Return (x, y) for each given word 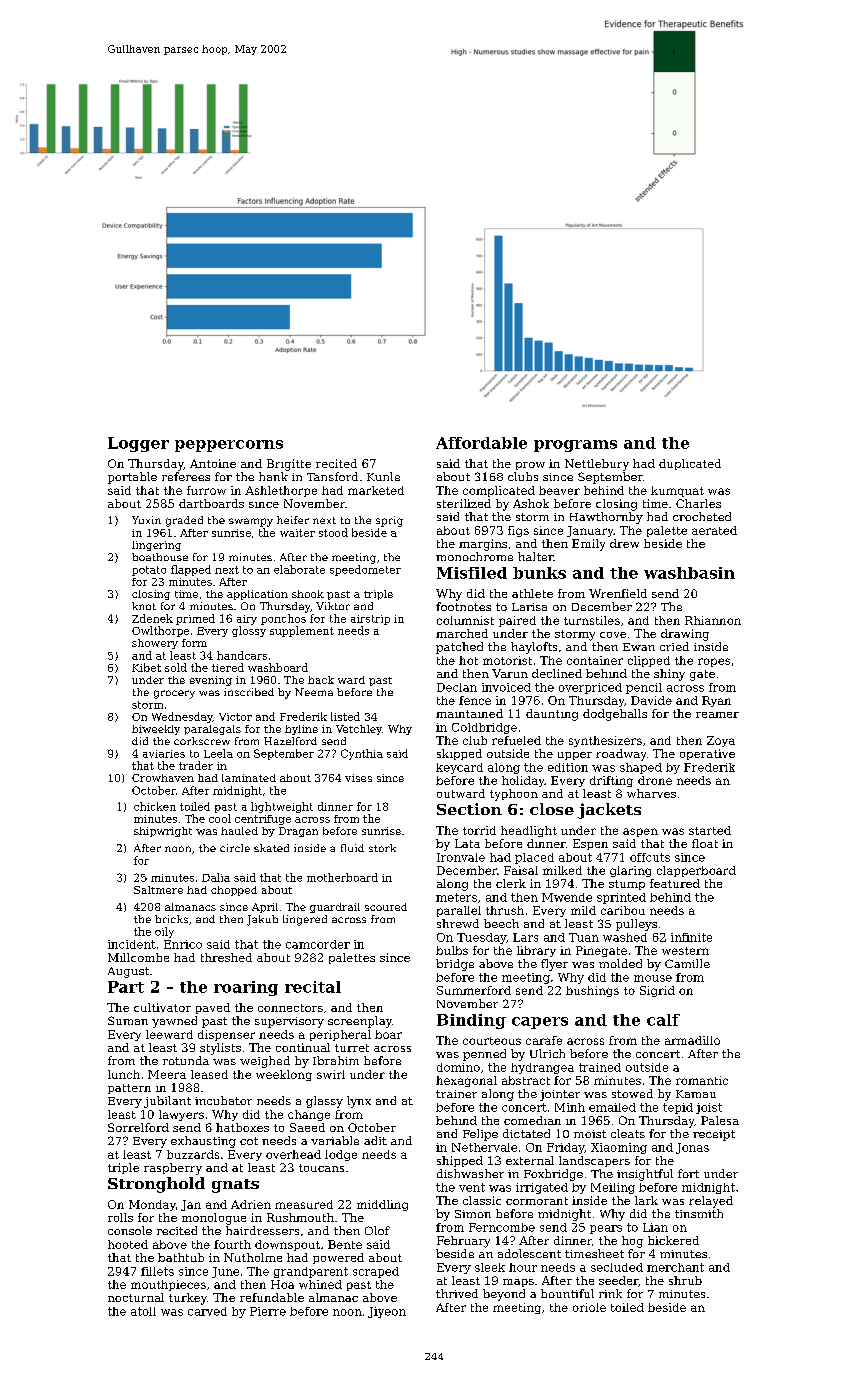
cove (613, 635)
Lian (655, 1227)
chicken (155, 806)
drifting (611, 781)
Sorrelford (138, 1127)
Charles (698, 503)
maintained (469, 713)
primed (195, 619)
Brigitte (289, 465)
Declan (457, 687)
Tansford (332, 476)
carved (207, 1311)
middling (382, 1205)
